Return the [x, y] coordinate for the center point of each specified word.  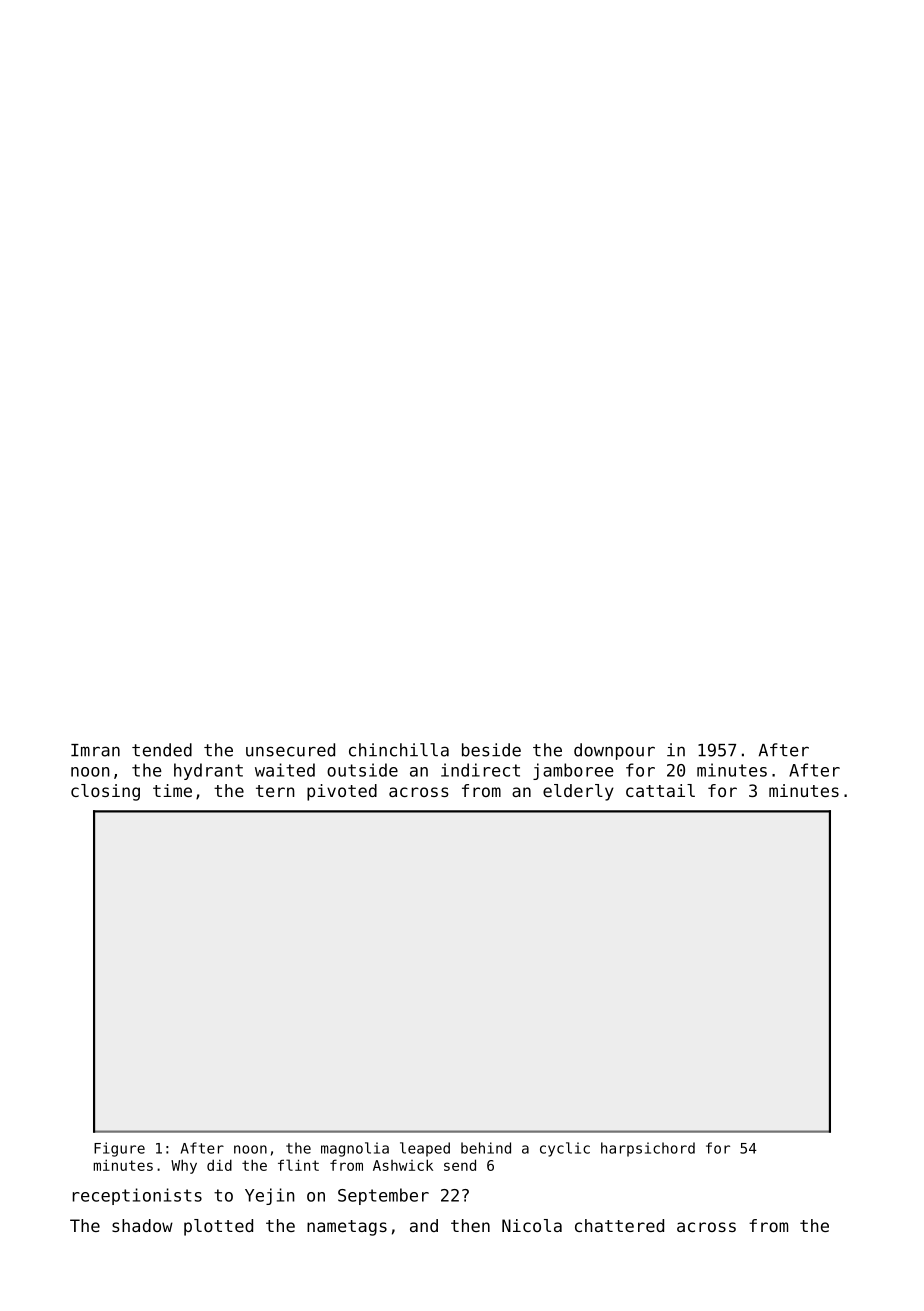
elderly [578, 792]
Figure [119, 1149]
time [172, 790]
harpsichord [648, 1149]
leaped [425, 1149]
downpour [614, 751]
